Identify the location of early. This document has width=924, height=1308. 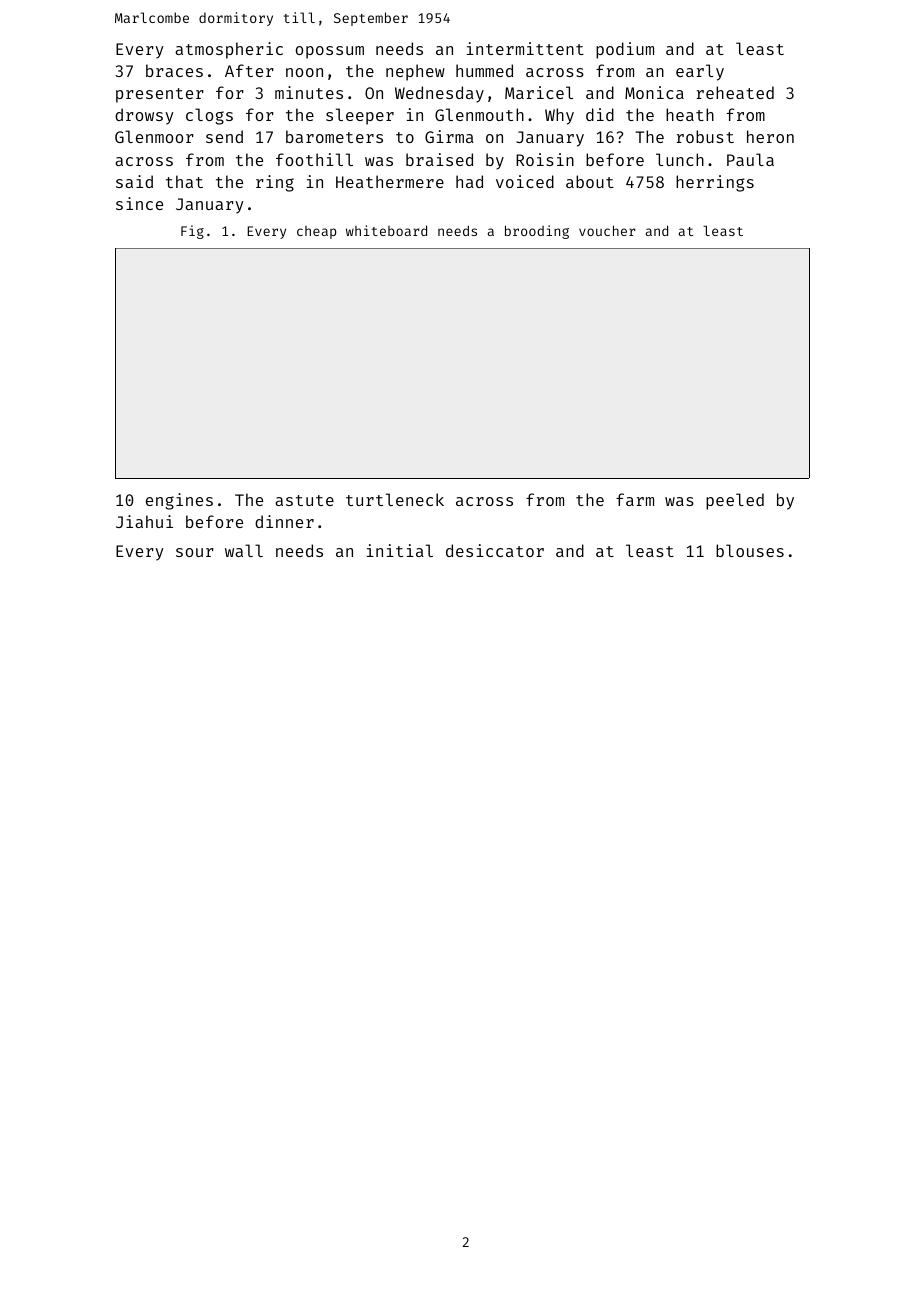
(700, 72).
